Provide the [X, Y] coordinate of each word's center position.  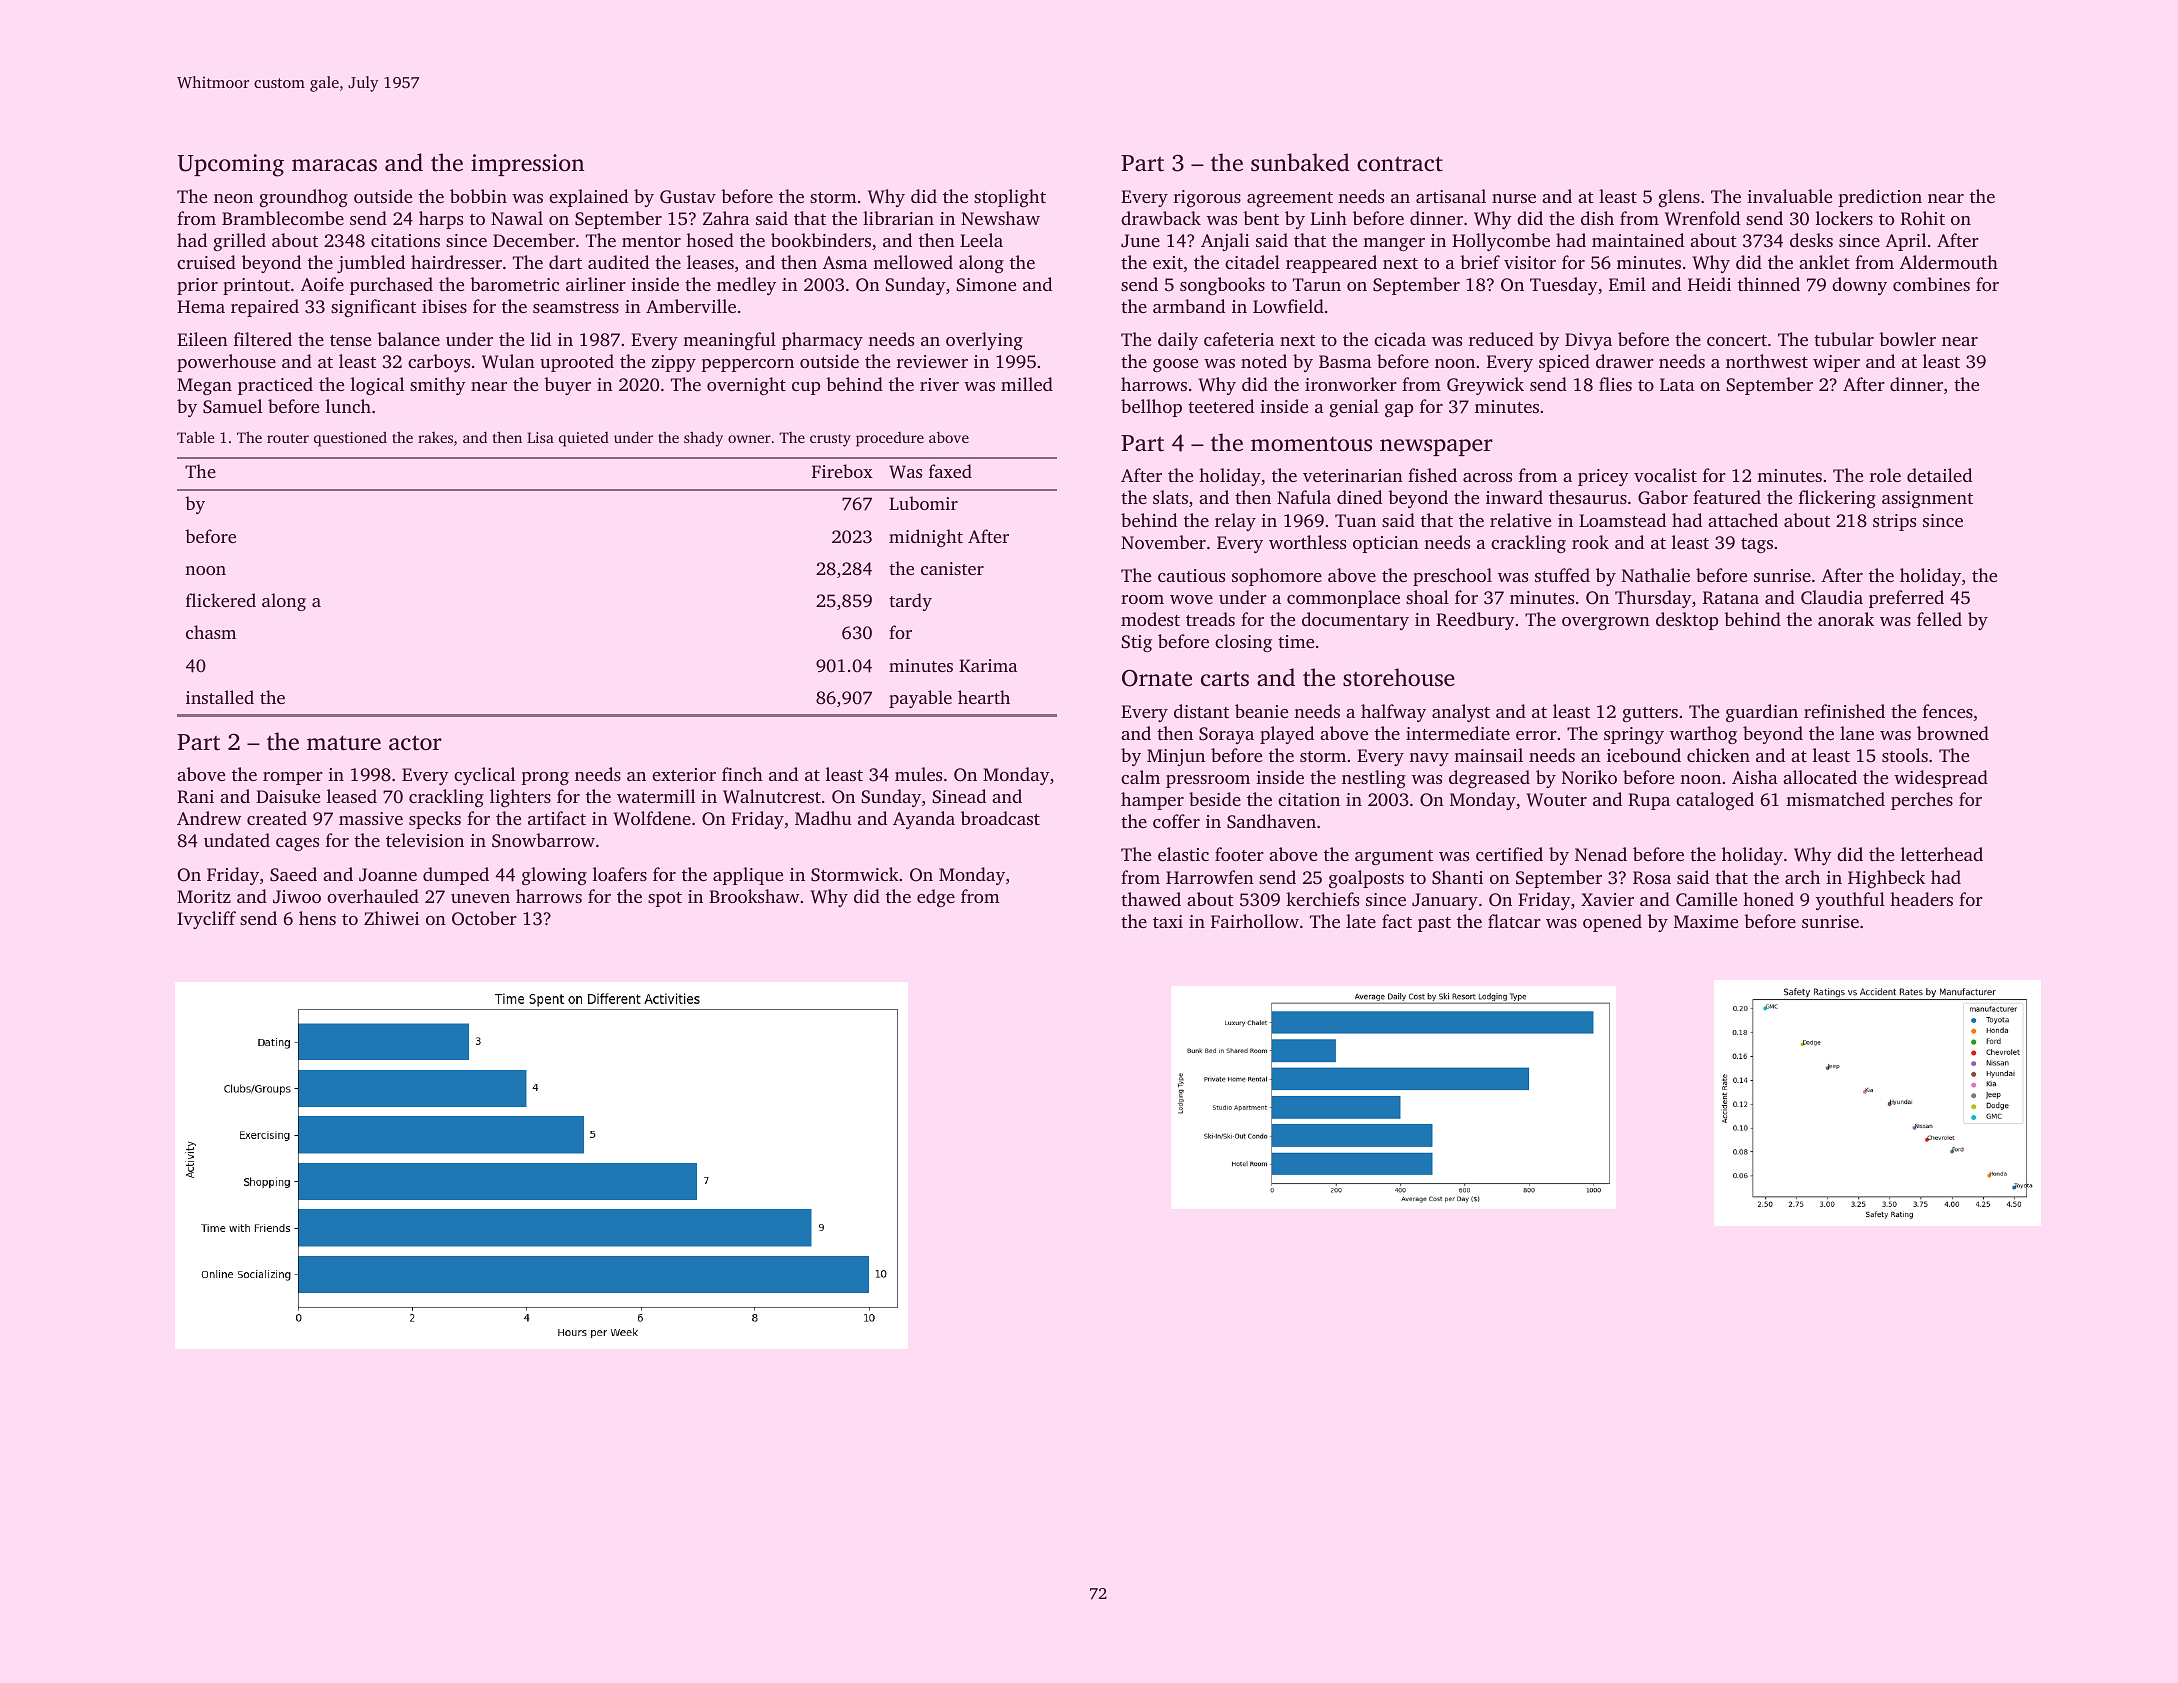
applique [748, 876]
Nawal [517, 218]
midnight [926, 538]
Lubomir [923, 503]
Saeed [293, 874]
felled [1939, 619]
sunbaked [1300, 162]
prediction [1880, 198]
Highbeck [1886, 879]
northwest [1767, 361]
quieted [584, 439]
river [939, 384]
